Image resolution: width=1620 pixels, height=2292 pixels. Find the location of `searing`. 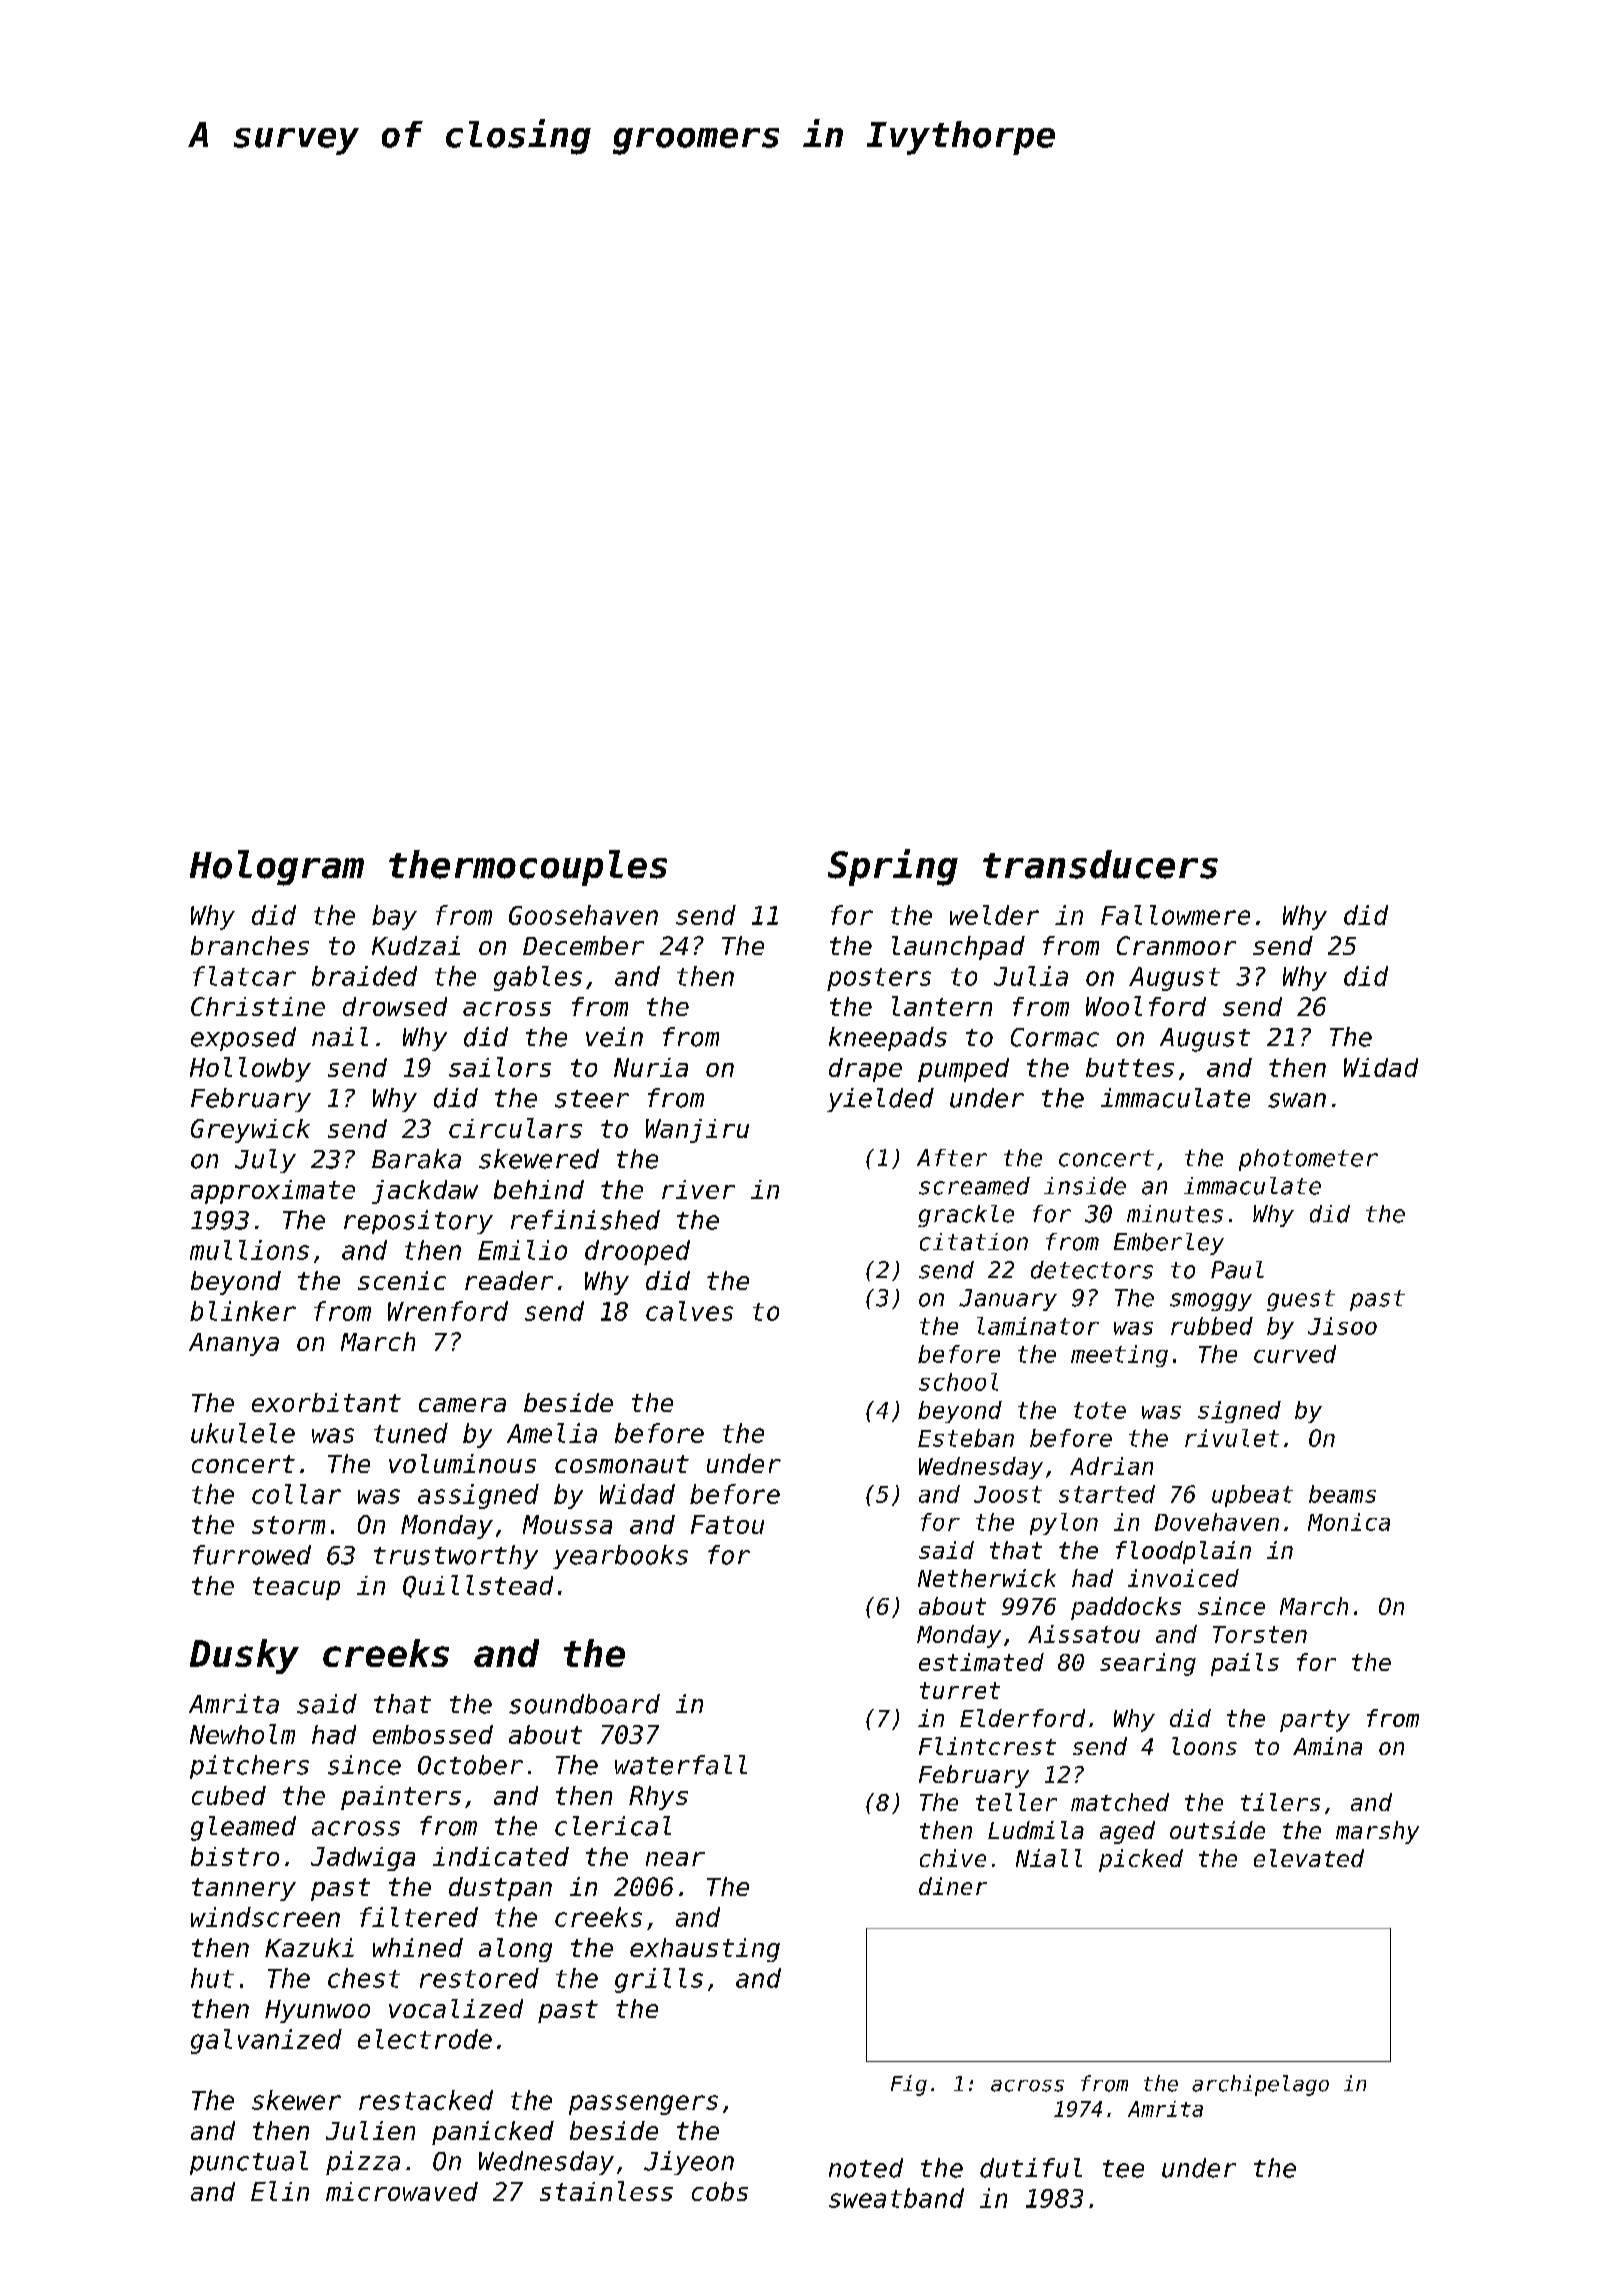

searing is located at coordinates (1148, 1664).
